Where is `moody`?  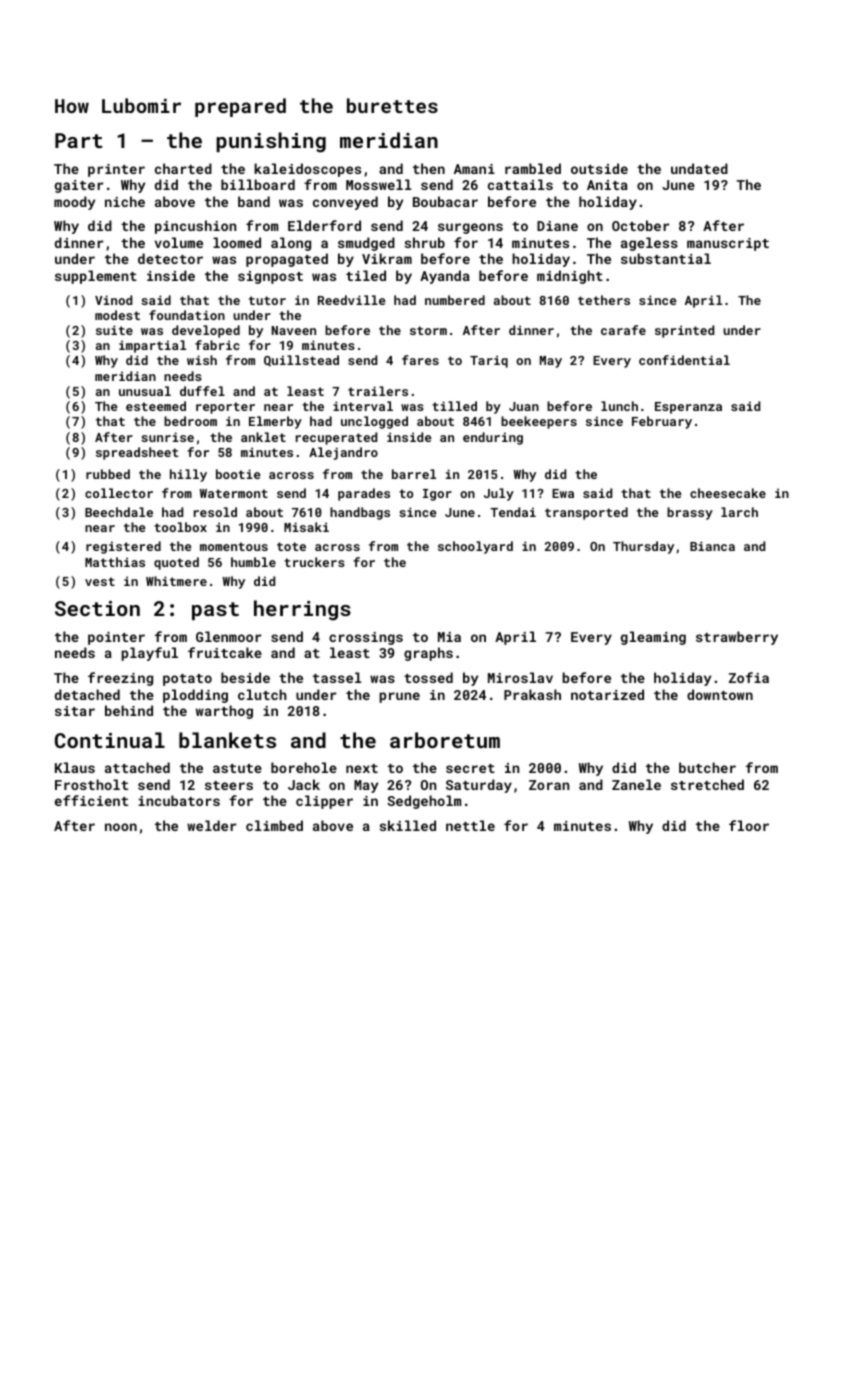
moody is located at coordinates (74, 203).
